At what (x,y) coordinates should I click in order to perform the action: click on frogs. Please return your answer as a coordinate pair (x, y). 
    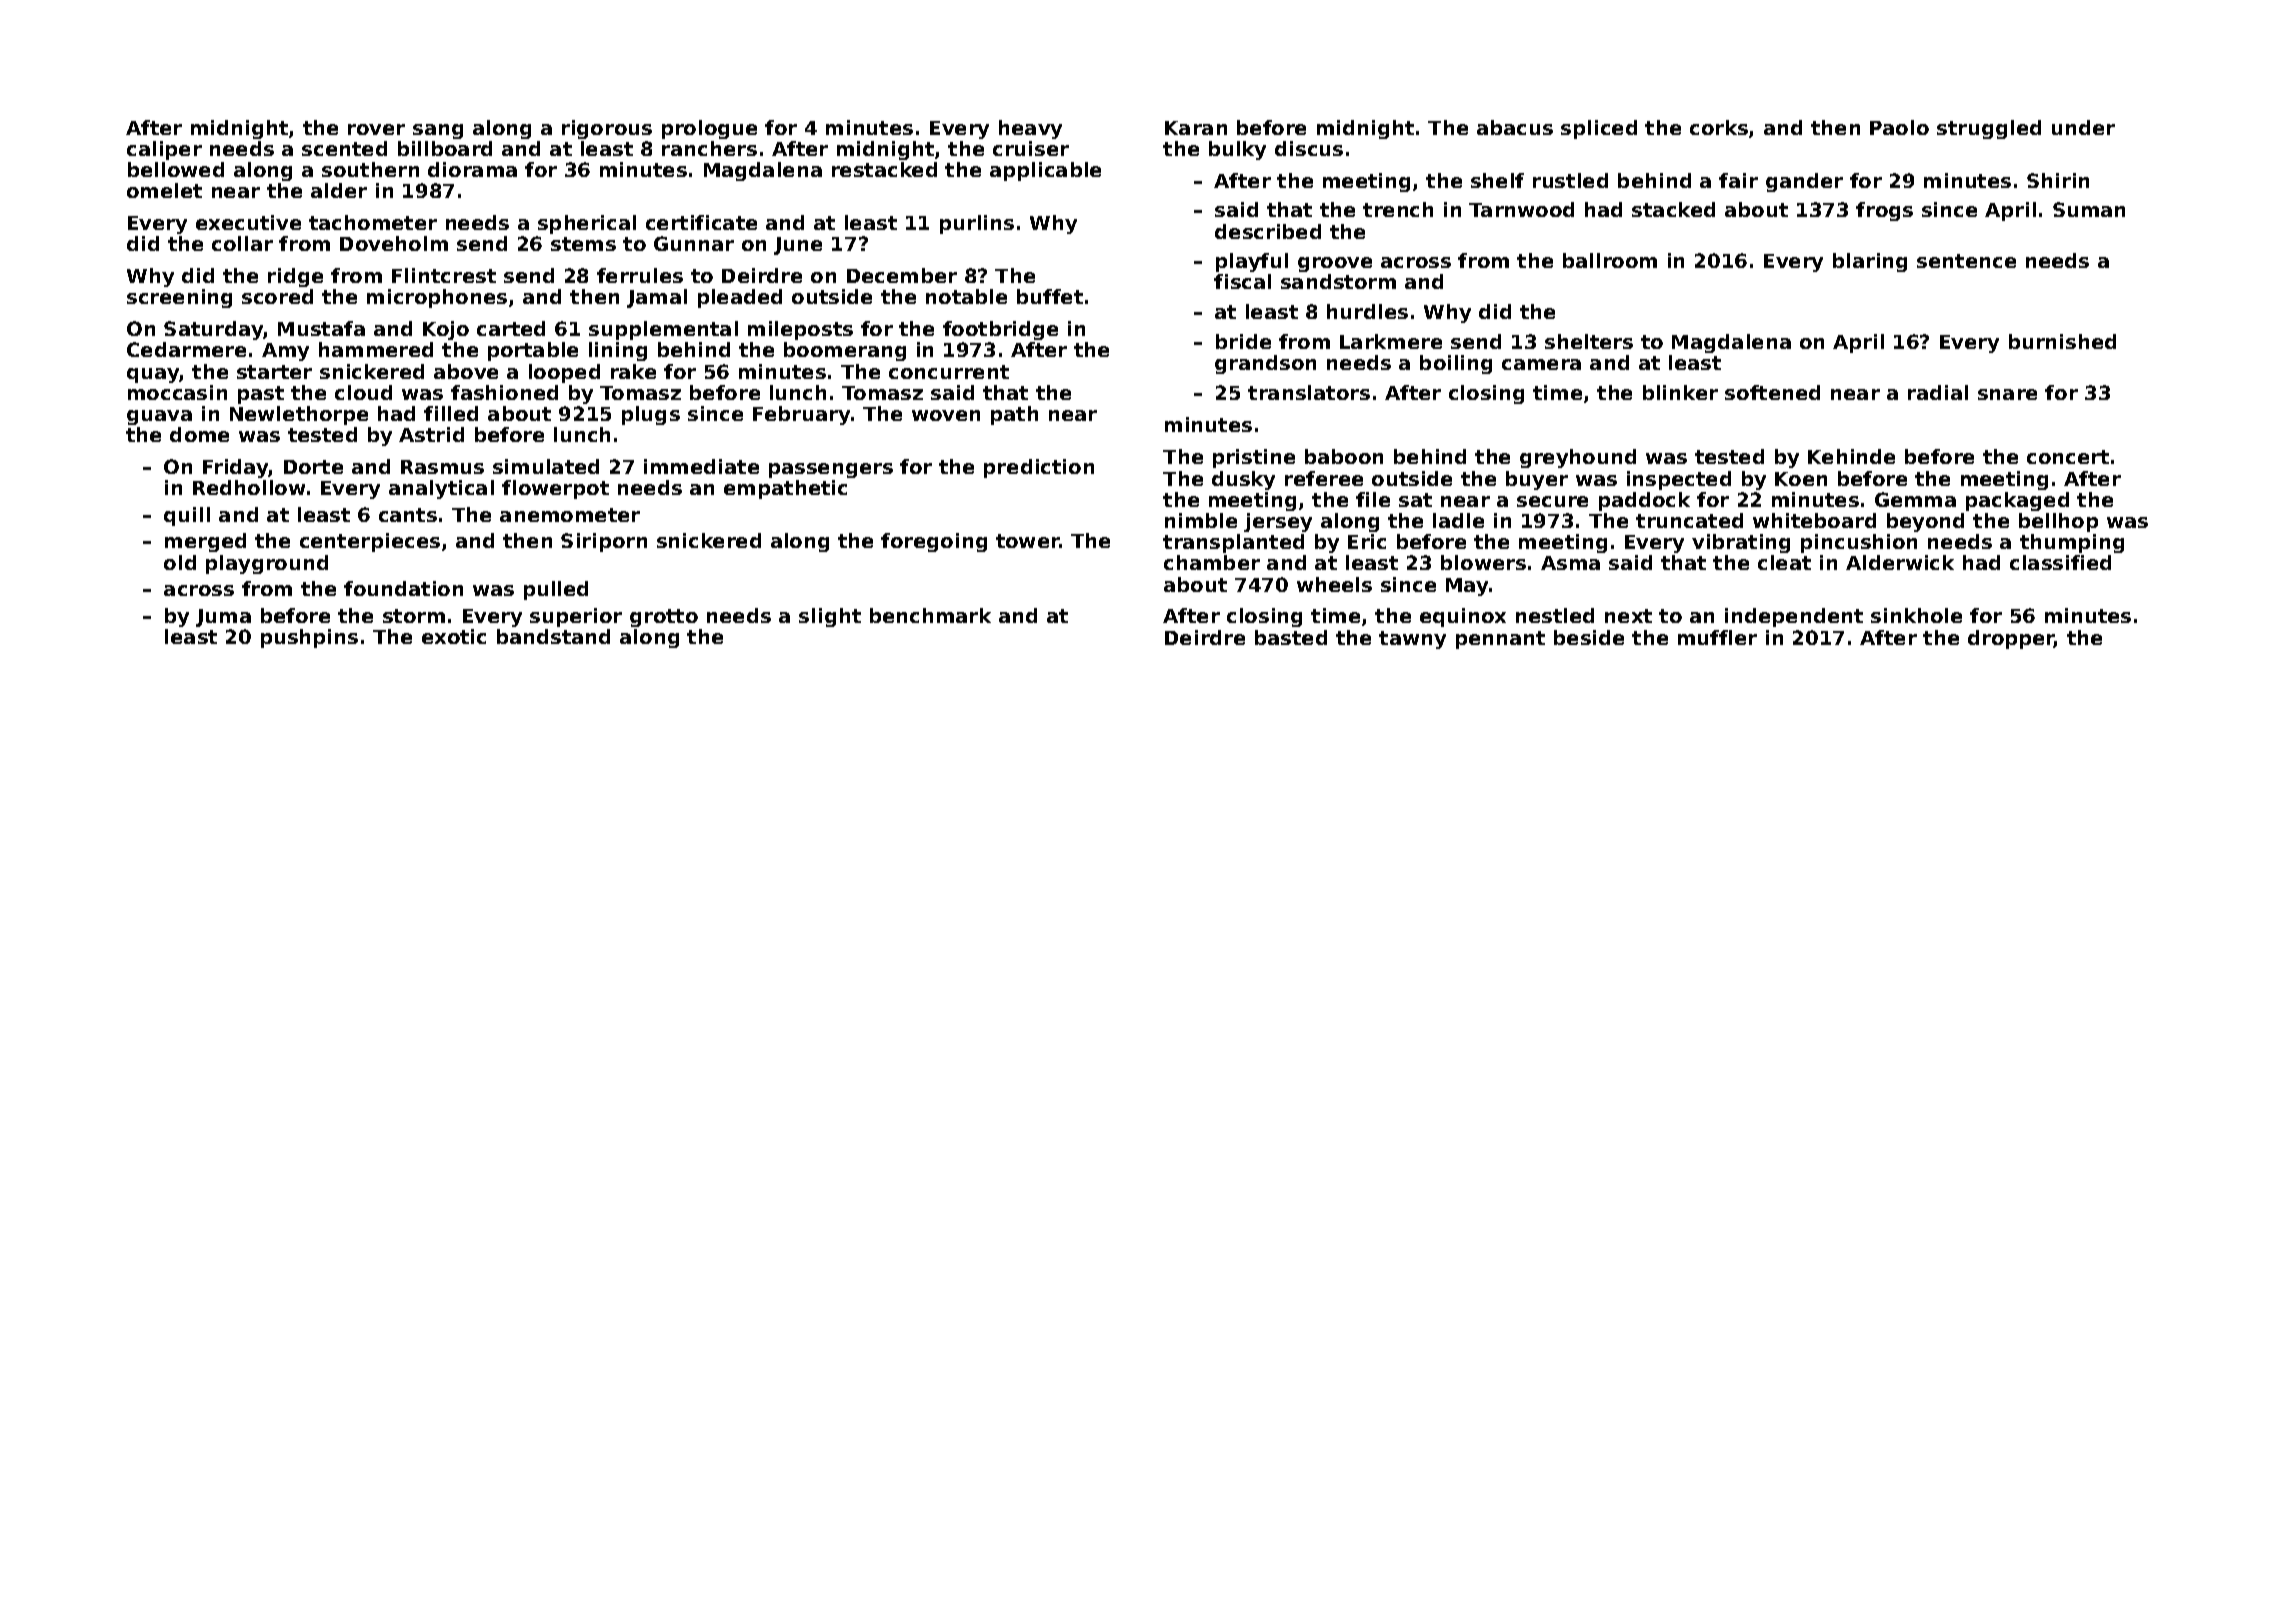
    Looking at the image, I should click on (1884, 211).
